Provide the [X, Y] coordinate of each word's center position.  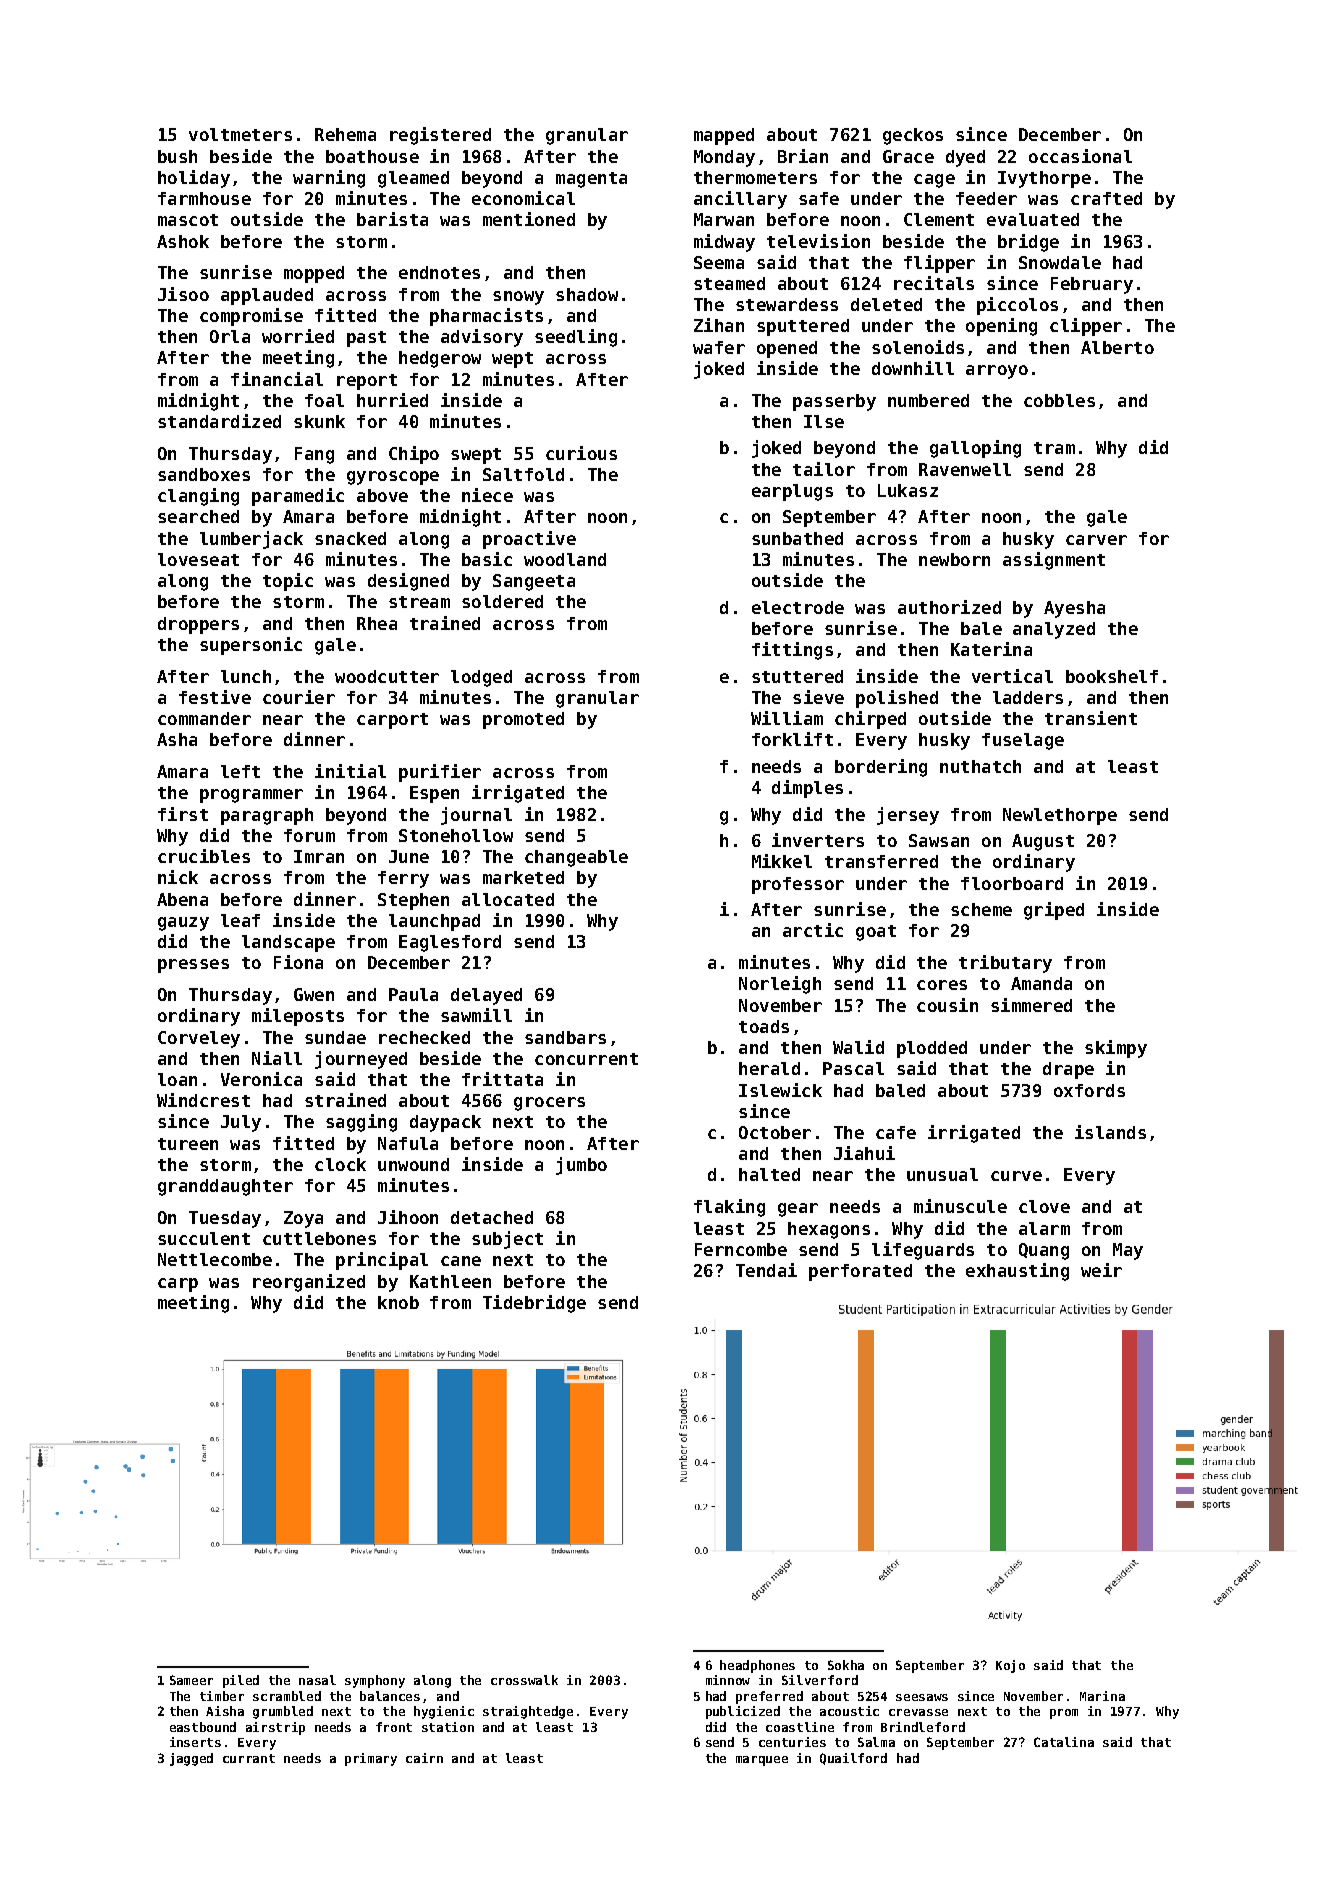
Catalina [1064, 1742]
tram [1054, 448]
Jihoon [408, 1217]
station [448, 1727]
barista [392, 219]
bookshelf [1112, 676]
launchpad [434, 922]
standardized [219, 421]
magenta [591, 180]
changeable [576, 858]
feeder [986, 198]
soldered [502, 601]
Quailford [853, 1759]
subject [507, 1240]
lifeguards [923, 1251]
